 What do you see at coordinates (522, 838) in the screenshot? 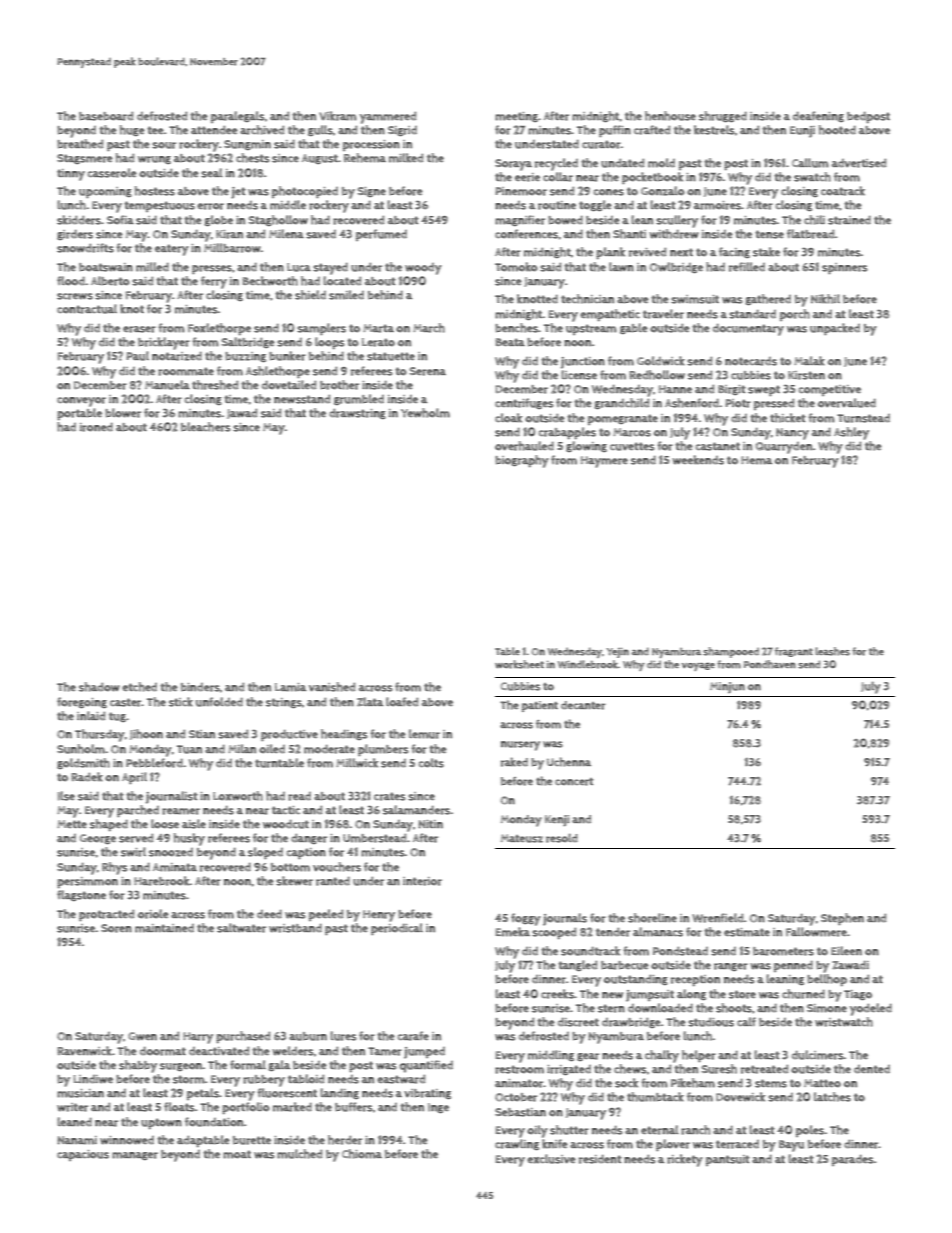
I see `Mateusz` at bounding box center [522, 838].
